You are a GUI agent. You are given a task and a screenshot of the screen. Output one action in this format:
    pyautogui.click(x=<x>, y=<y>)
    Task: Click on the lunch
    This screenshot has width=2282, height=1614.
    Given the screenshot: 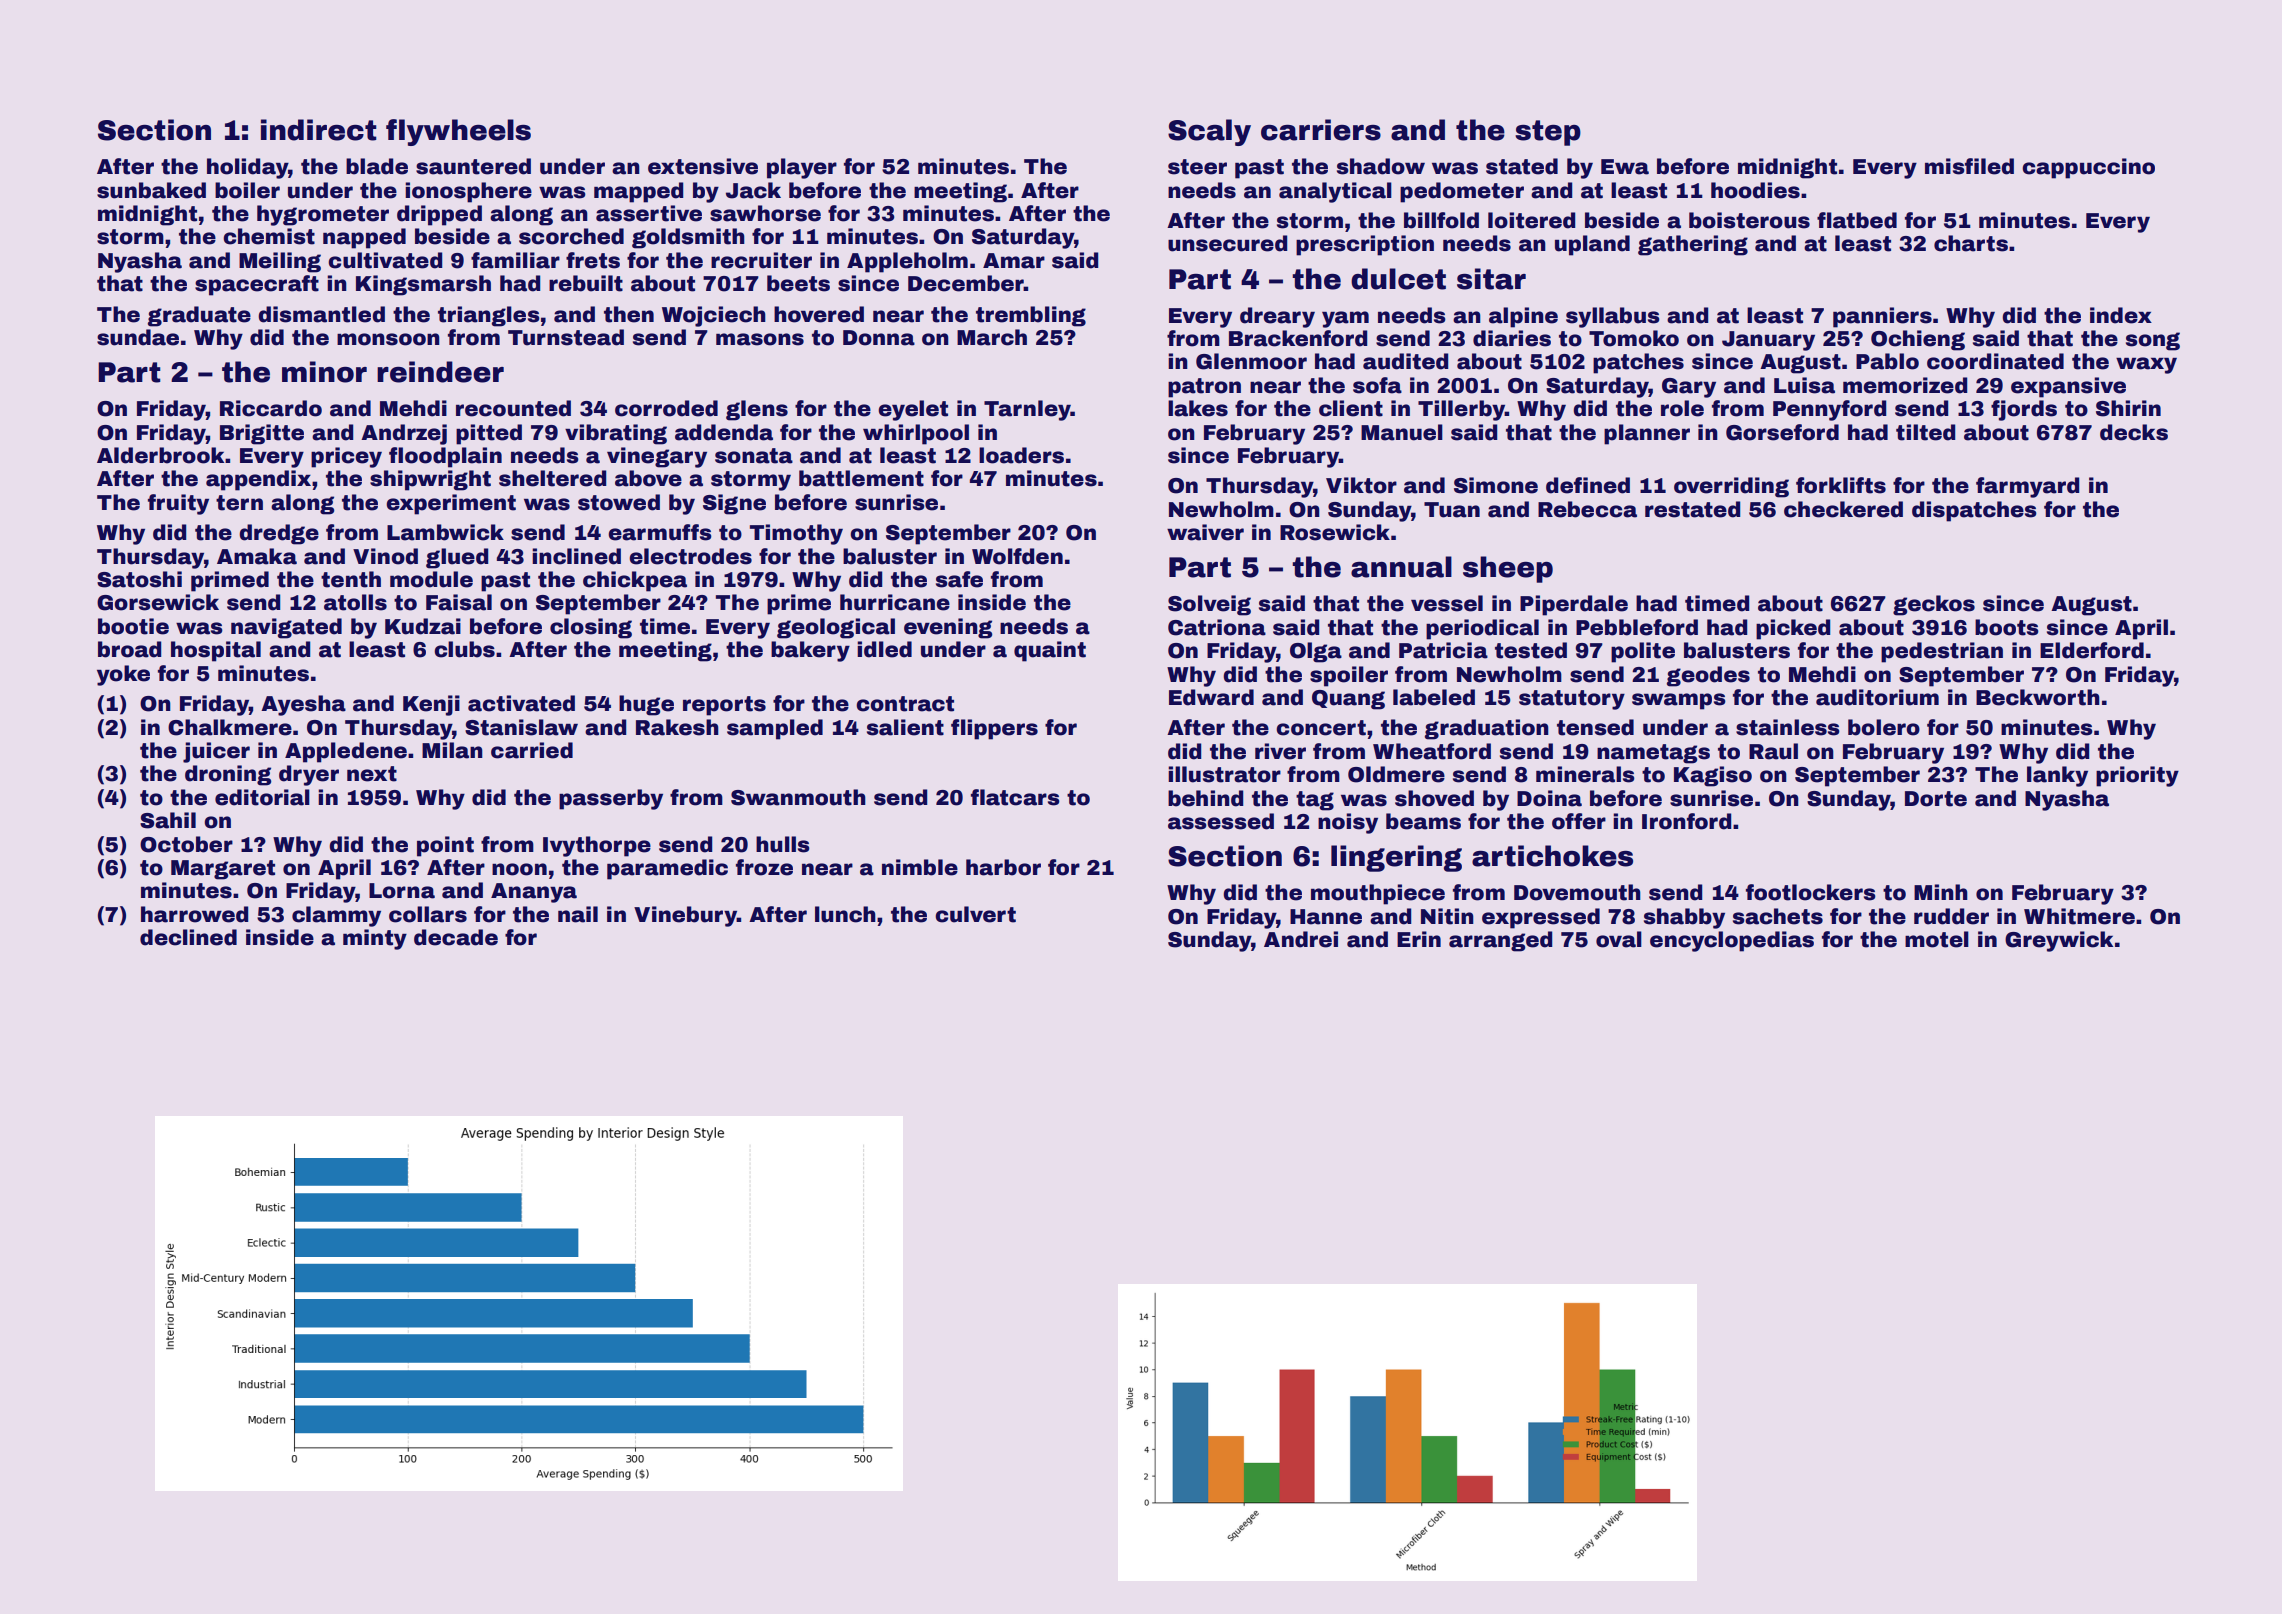 What is the action you would take?
    pyautogui.click(x=845, y=914)
